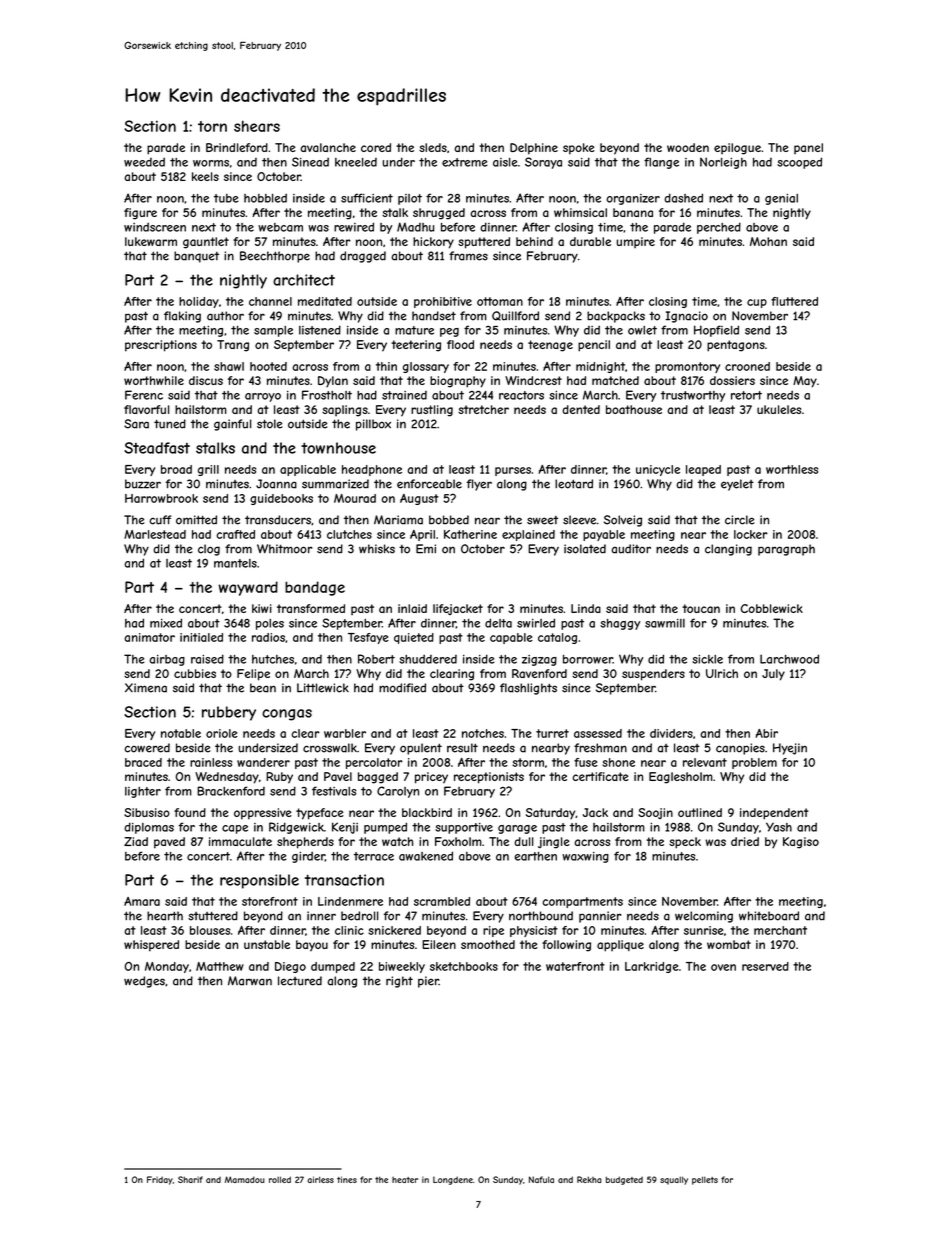  Describe the element at coordinates (206, 243) in the page. I see `gauntlet` at that location.
